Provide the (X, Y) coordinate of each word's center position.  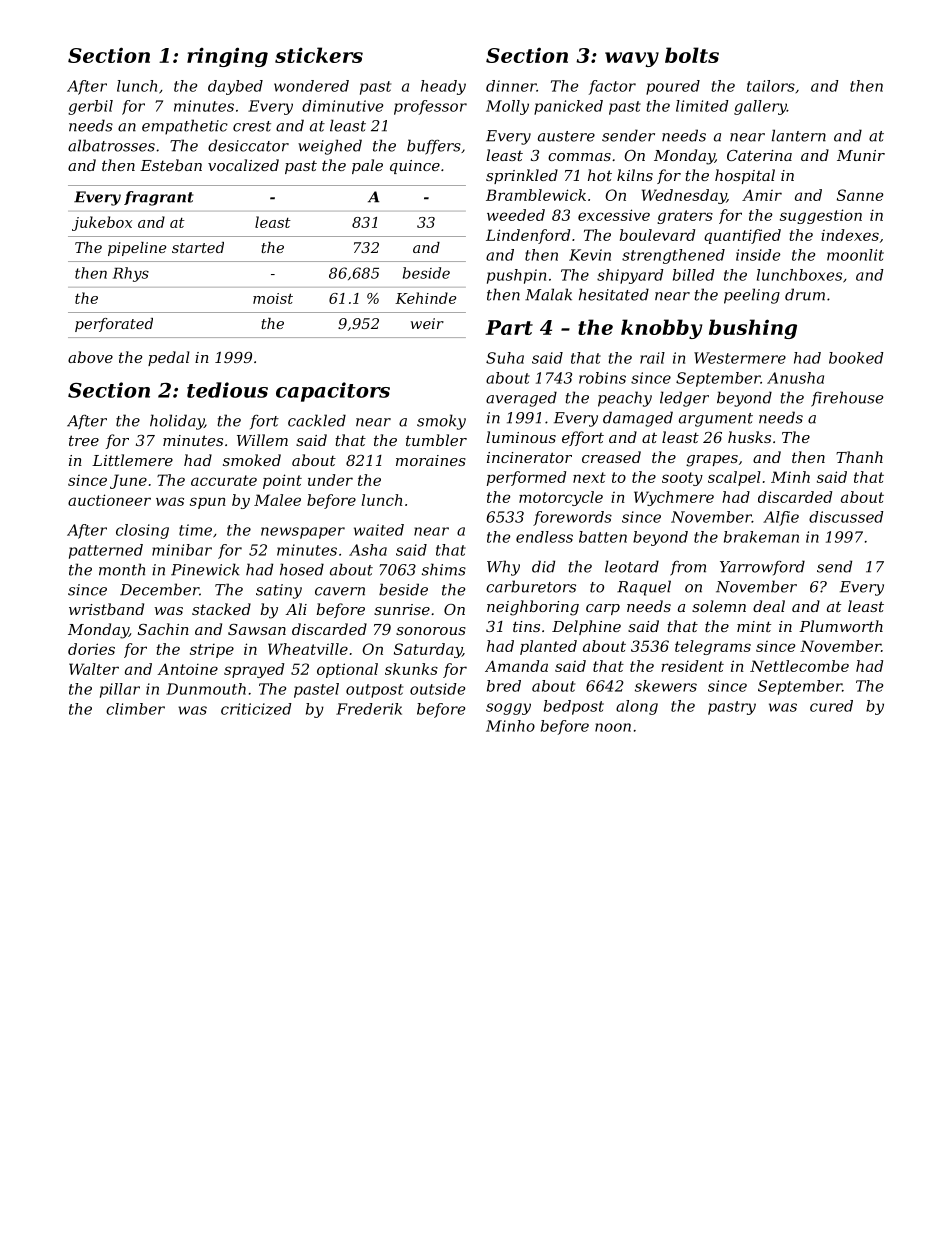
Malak (548, 294)
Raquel (644, 588)
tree (84, 440)
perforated (114, 325)
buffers (434, 147)
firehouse (847, 399)
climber (135, 709)
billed (694, 275)
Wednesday (684, 196)
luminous (521, 437)
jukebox (102, 223)
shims (444, 569)
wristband (106, 609)
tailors (771, 86)
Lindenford (528, 236)
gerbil (90, 107)
